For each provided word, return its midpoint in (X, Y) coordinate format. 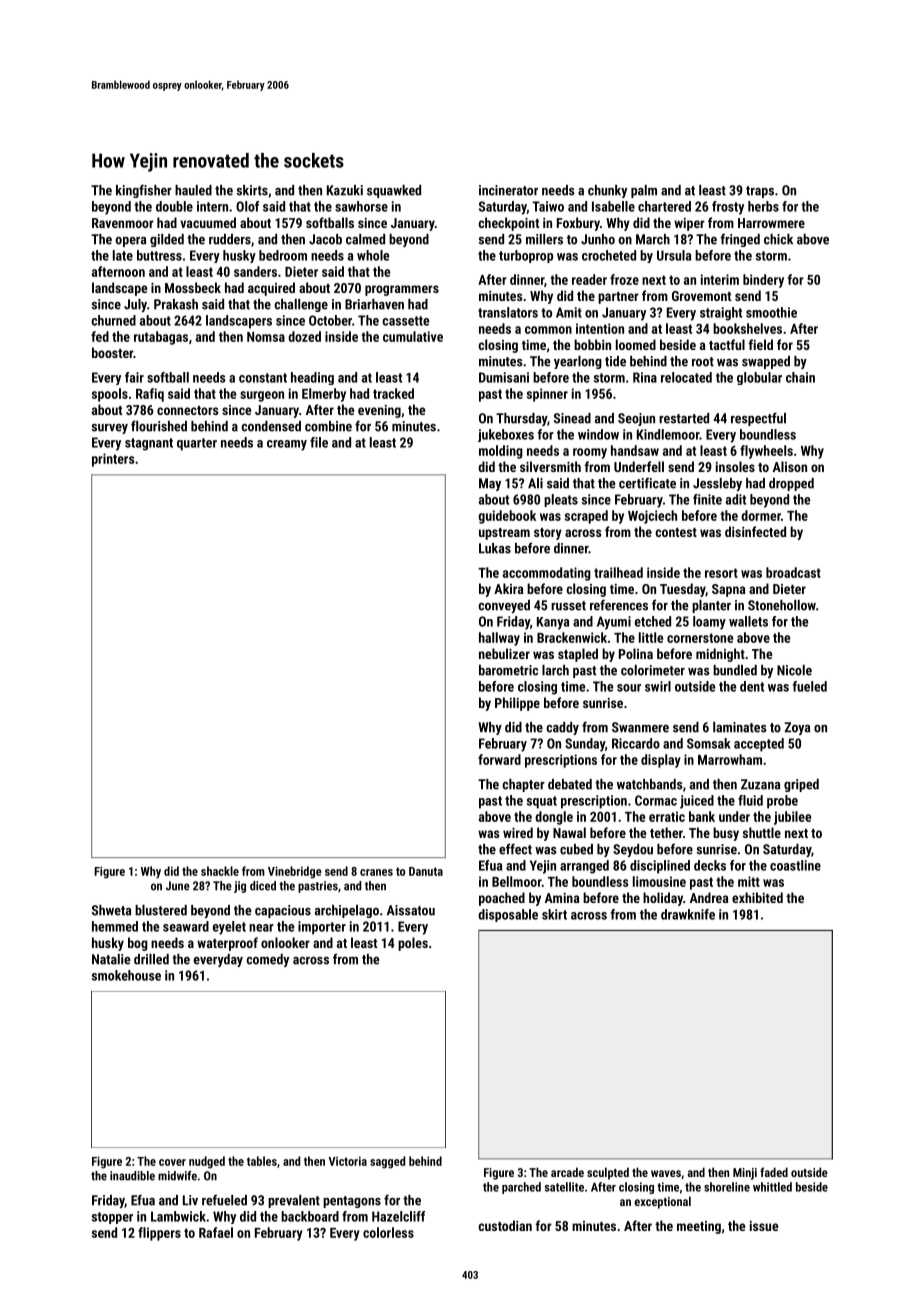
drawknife (688, 914)
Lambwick (178, 1216)
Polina (636, 653)
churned (113, 320)
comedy (267, 960)
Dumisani (504, 377)
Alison (790, 466)
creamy (287, 445)
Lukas (495, 548)
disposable (508, 915)
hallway (499, 639)
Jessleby (717, 484)
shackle (220, 871)
